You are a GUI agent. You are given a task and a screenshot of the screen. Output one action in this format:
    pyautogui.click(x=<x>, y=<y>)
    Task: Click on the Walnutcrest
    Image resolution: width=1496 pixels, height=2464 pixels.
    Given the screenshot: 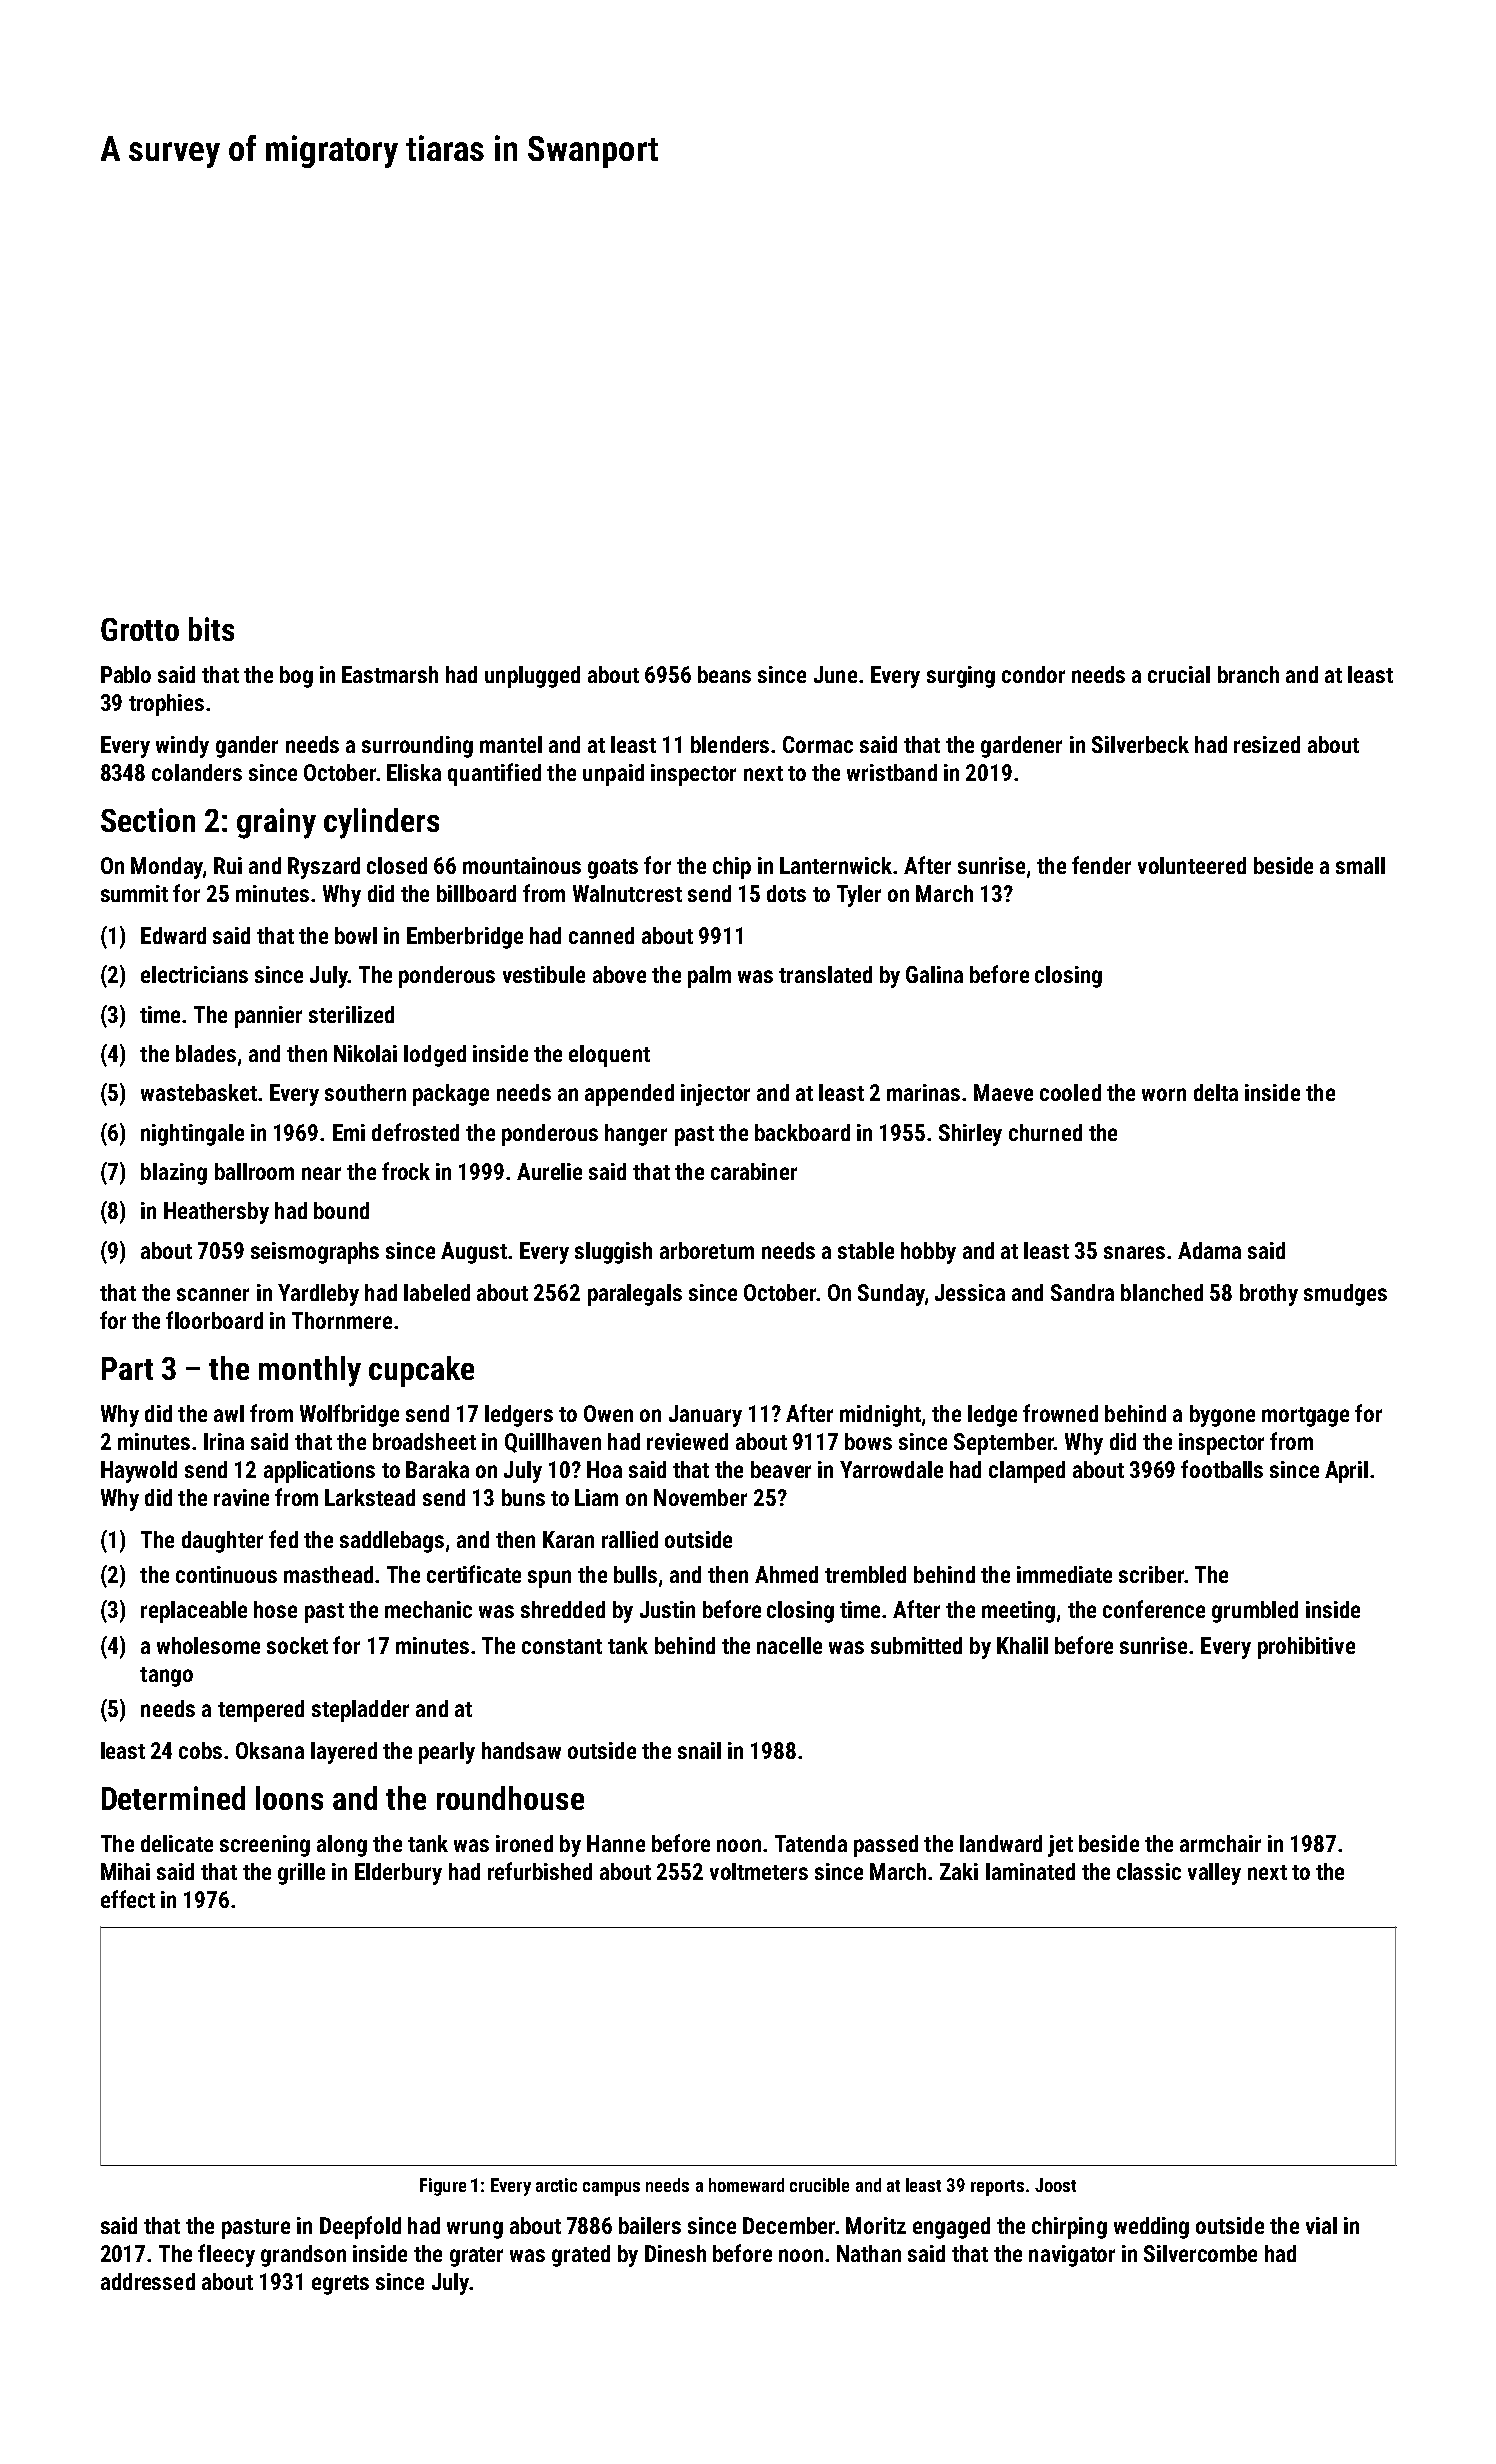 What is the action you would take?
    pyautogui.click(x=627, y=893)
